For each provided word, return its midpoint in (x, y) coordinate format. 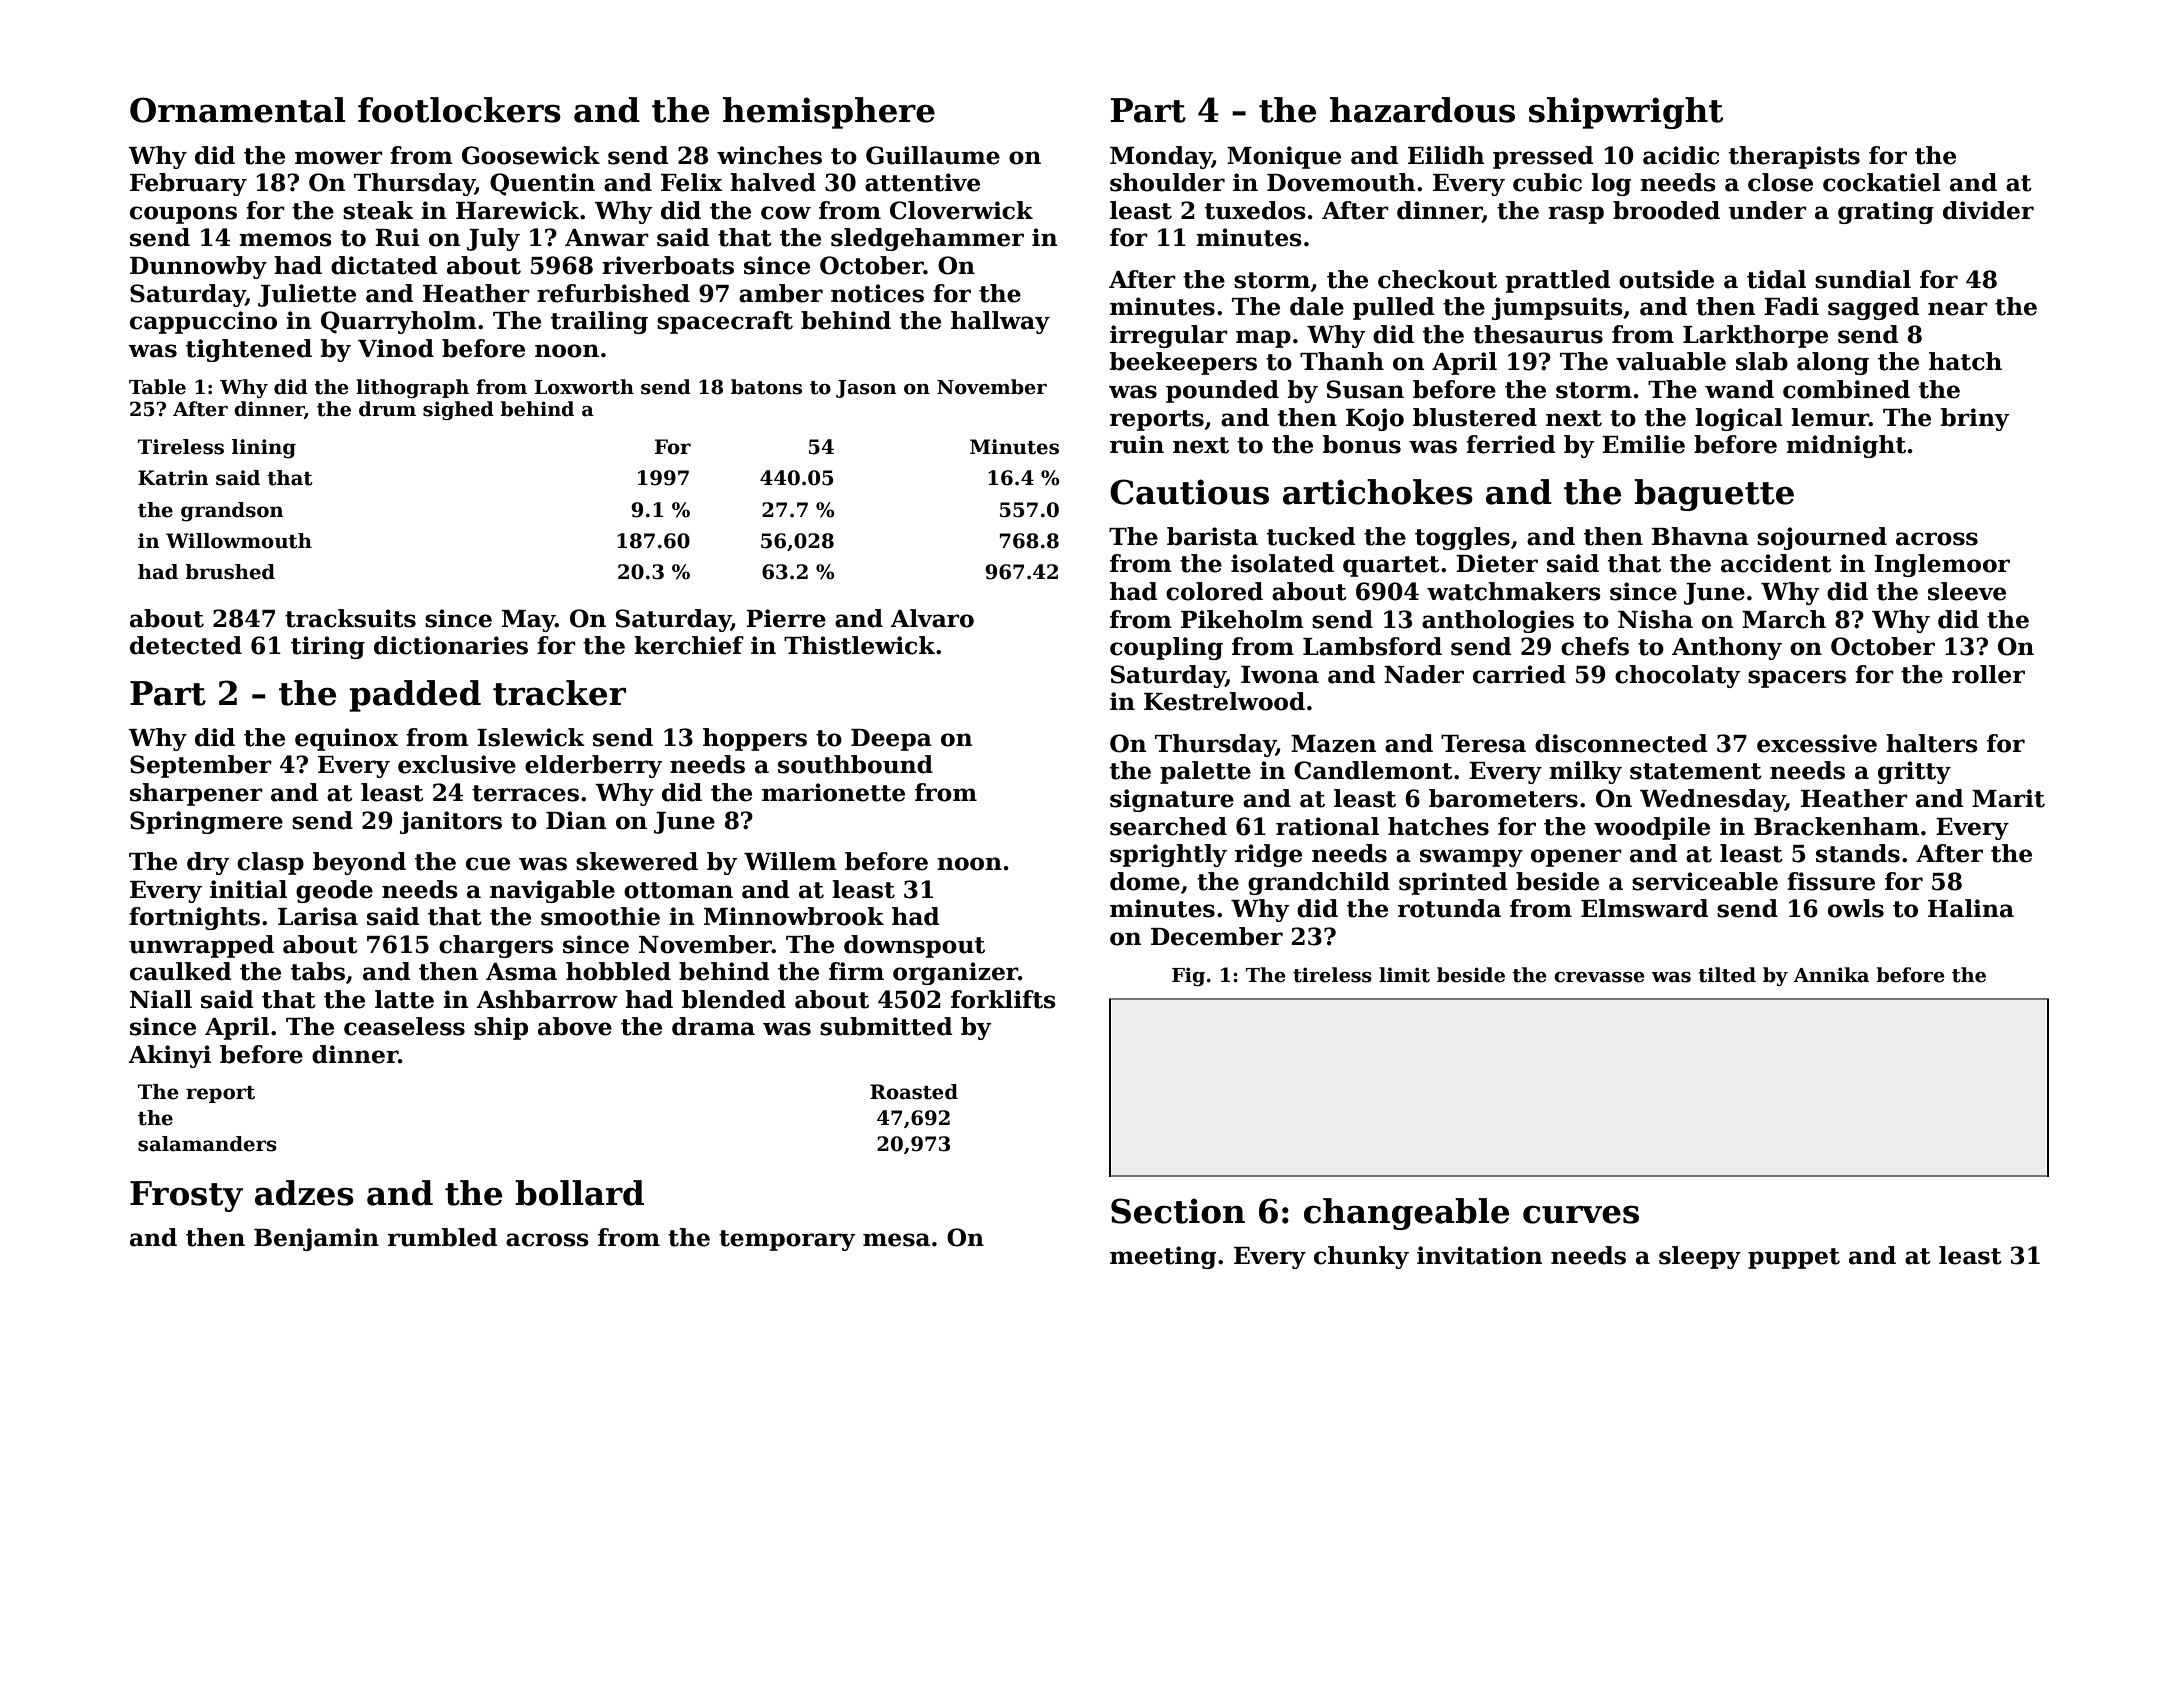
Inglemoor (1942, 565)
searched (1168, 826)
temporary (787, 1240)
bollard (579, 1193)
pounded (1222, 391)
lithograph (412, 388)
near (1958, 309)
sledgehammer (927, 239)
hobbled (618, 971)
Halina (1971, 908)
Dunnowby (198, 267)
